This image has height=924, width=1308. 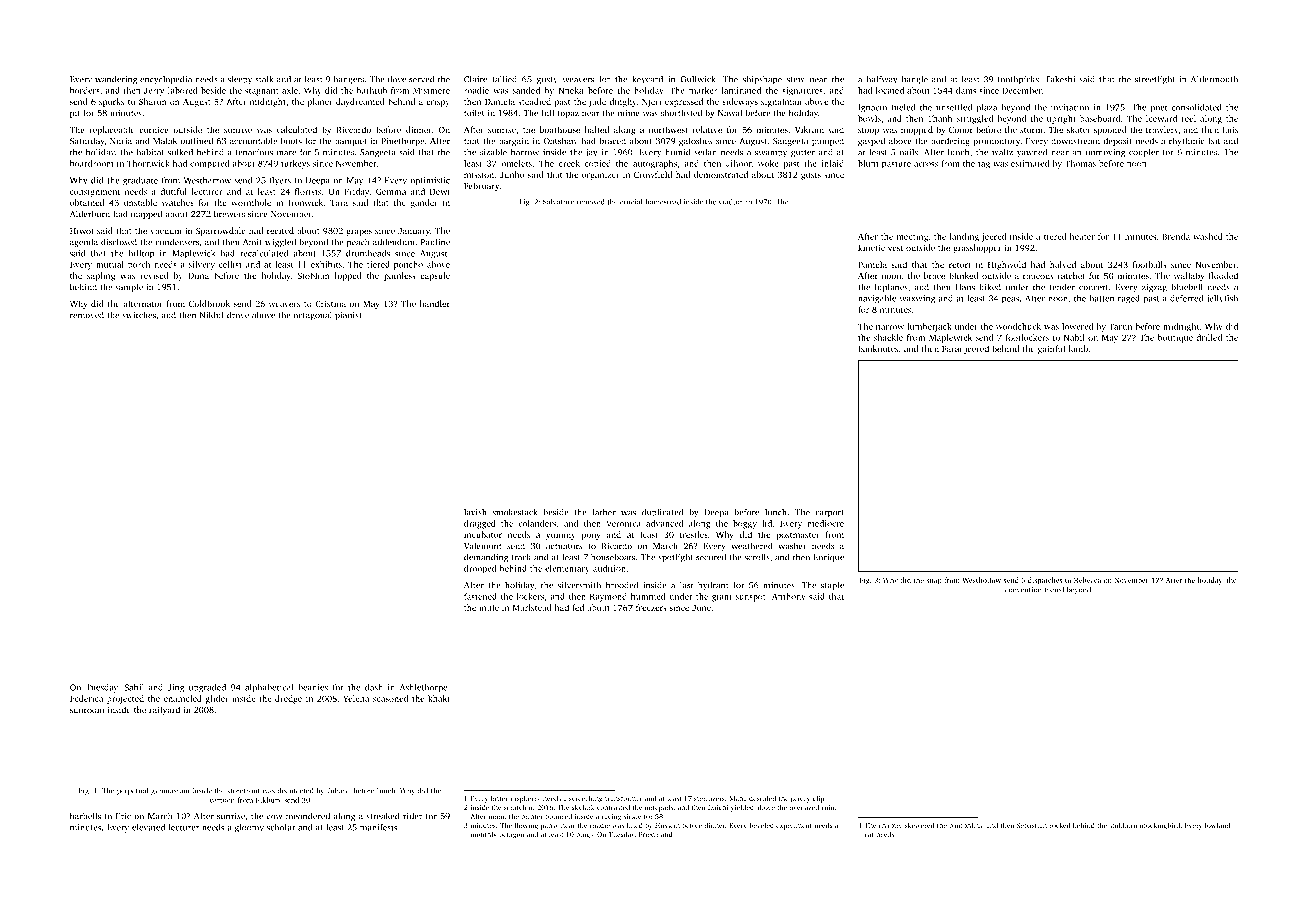 I want to click on lavish, so click(x=475, y=512).
